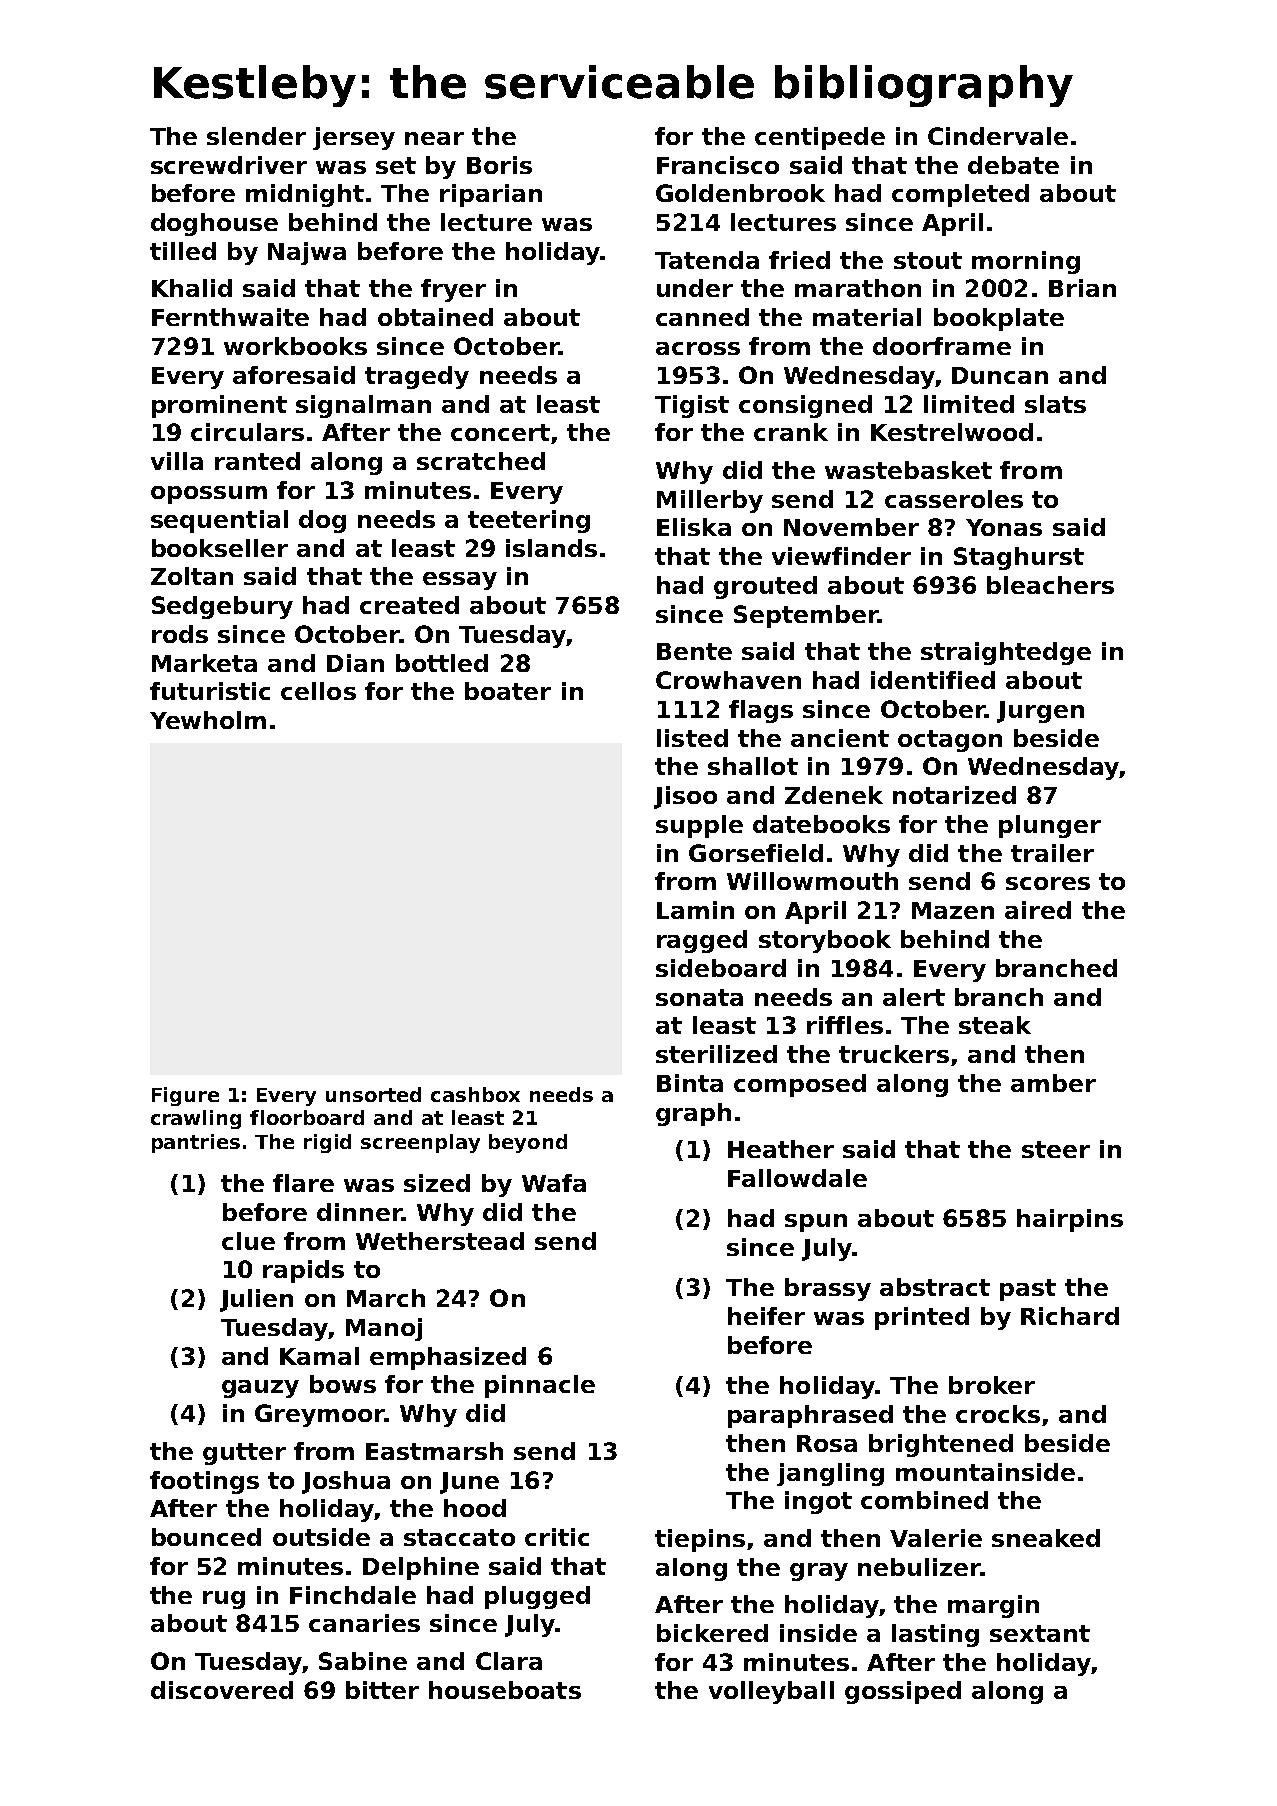 Image resolution: width=1277 pixels, height=1806 pixels. Describe the element at coordinates (702, 317) in the document. I see `canned` at that location.
